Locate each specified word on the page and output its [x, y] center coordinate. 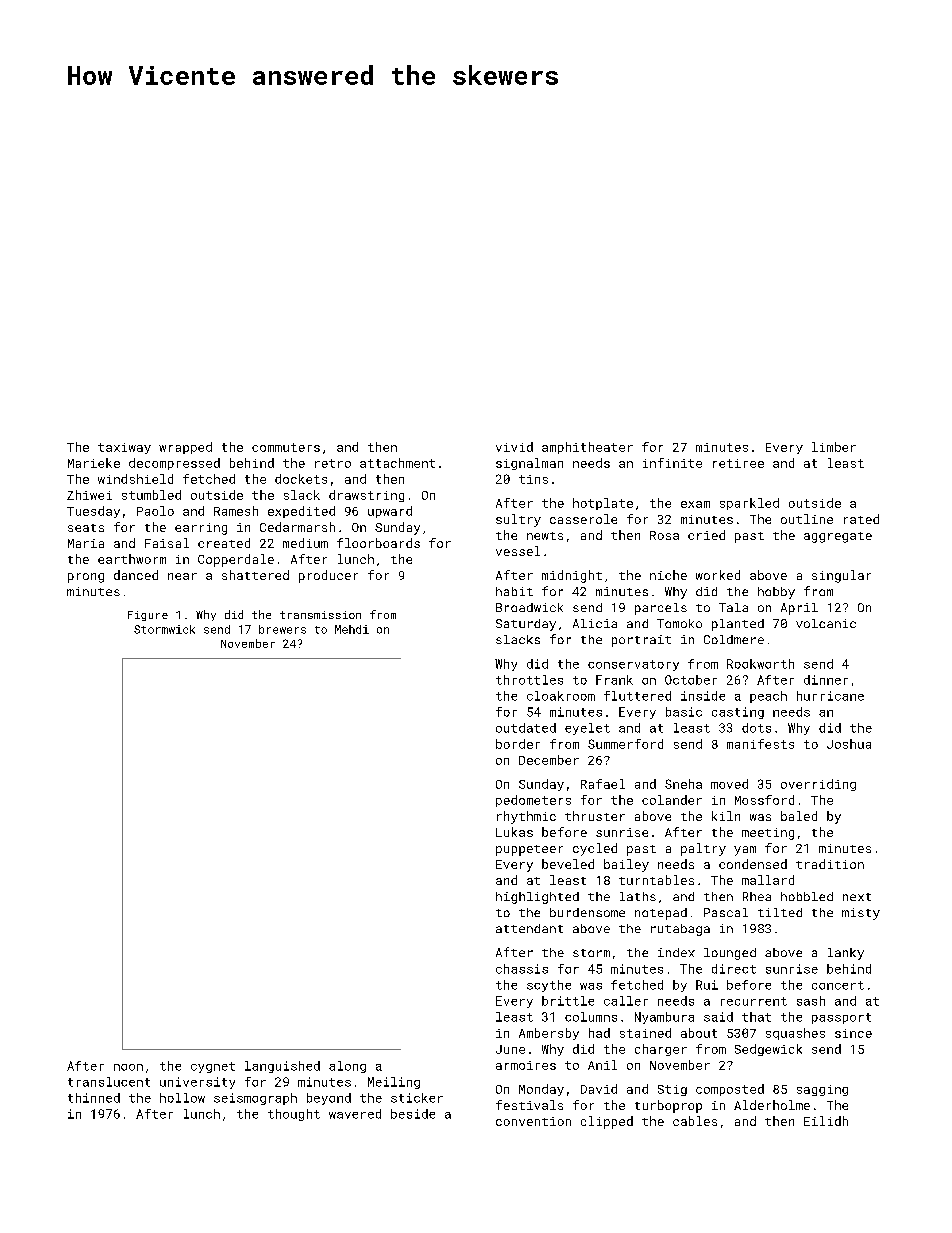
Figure [148, 616]
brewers [282, 629]
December [549, 760]
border [518, 744]
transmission [320, 615]
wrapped [185, 448]
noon [128, 1067]
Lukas [514, 832]
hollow [182, 1098]
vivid [514, 447]
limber [834, 447]
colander [672, 800]
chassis [522, 969]
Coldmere [734, 639]
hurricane [830, 696]
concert [838, 985]
